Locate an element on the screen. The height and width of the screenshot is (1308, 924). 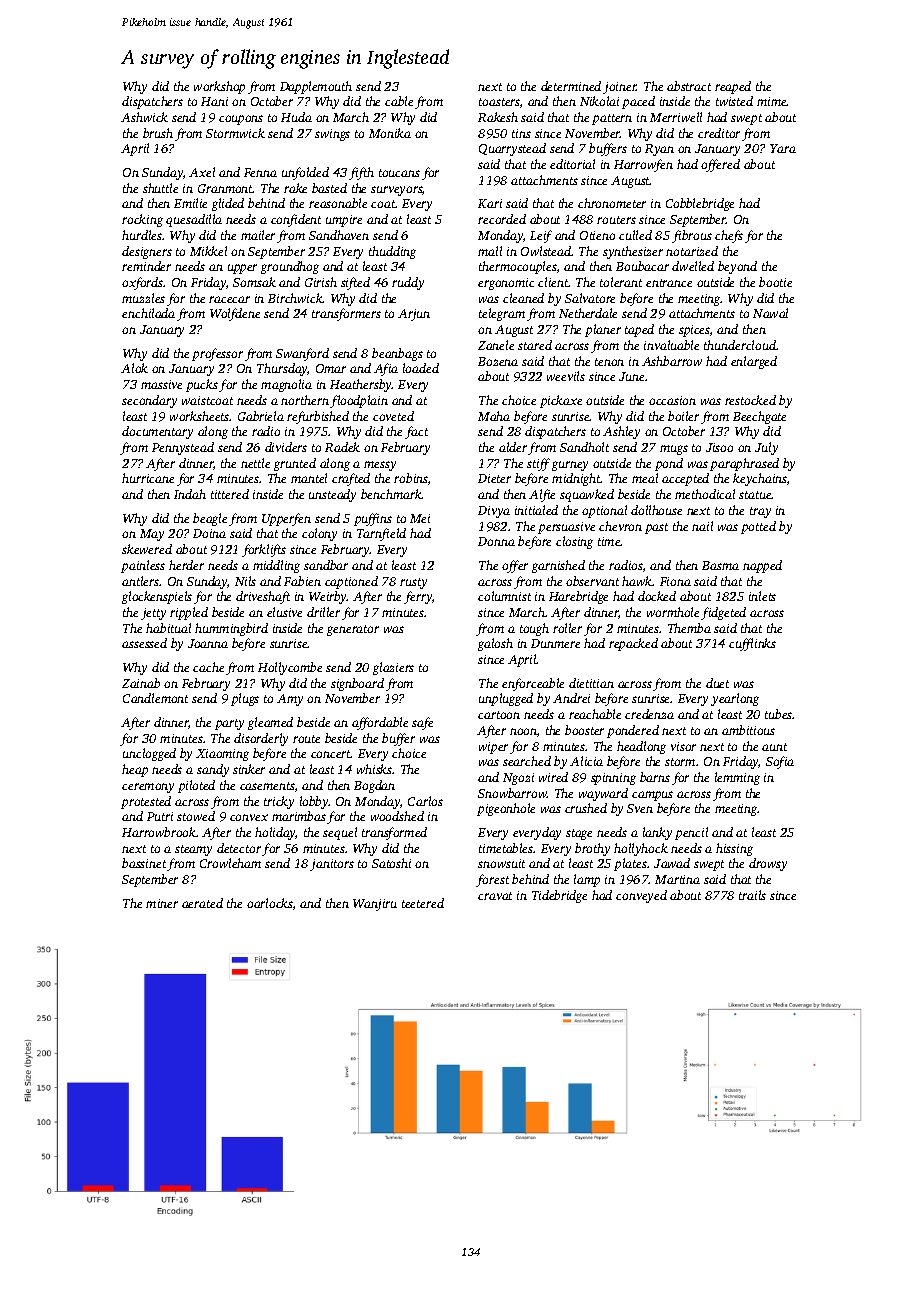
bassinet is located at coordinates (144, 863).
